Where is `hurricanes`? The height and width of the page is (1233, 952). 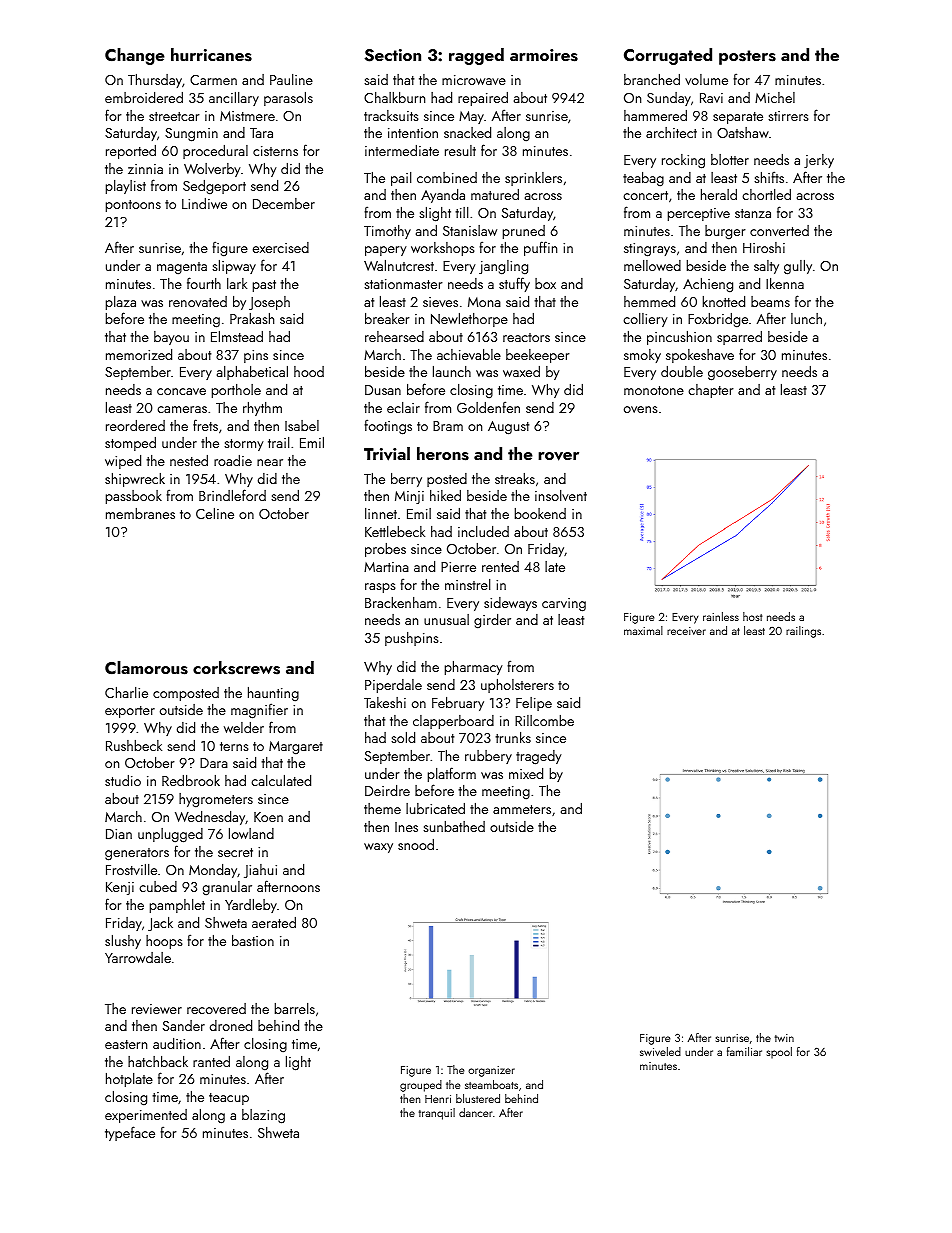 hurricanes is located at coordinates (211, 55).
